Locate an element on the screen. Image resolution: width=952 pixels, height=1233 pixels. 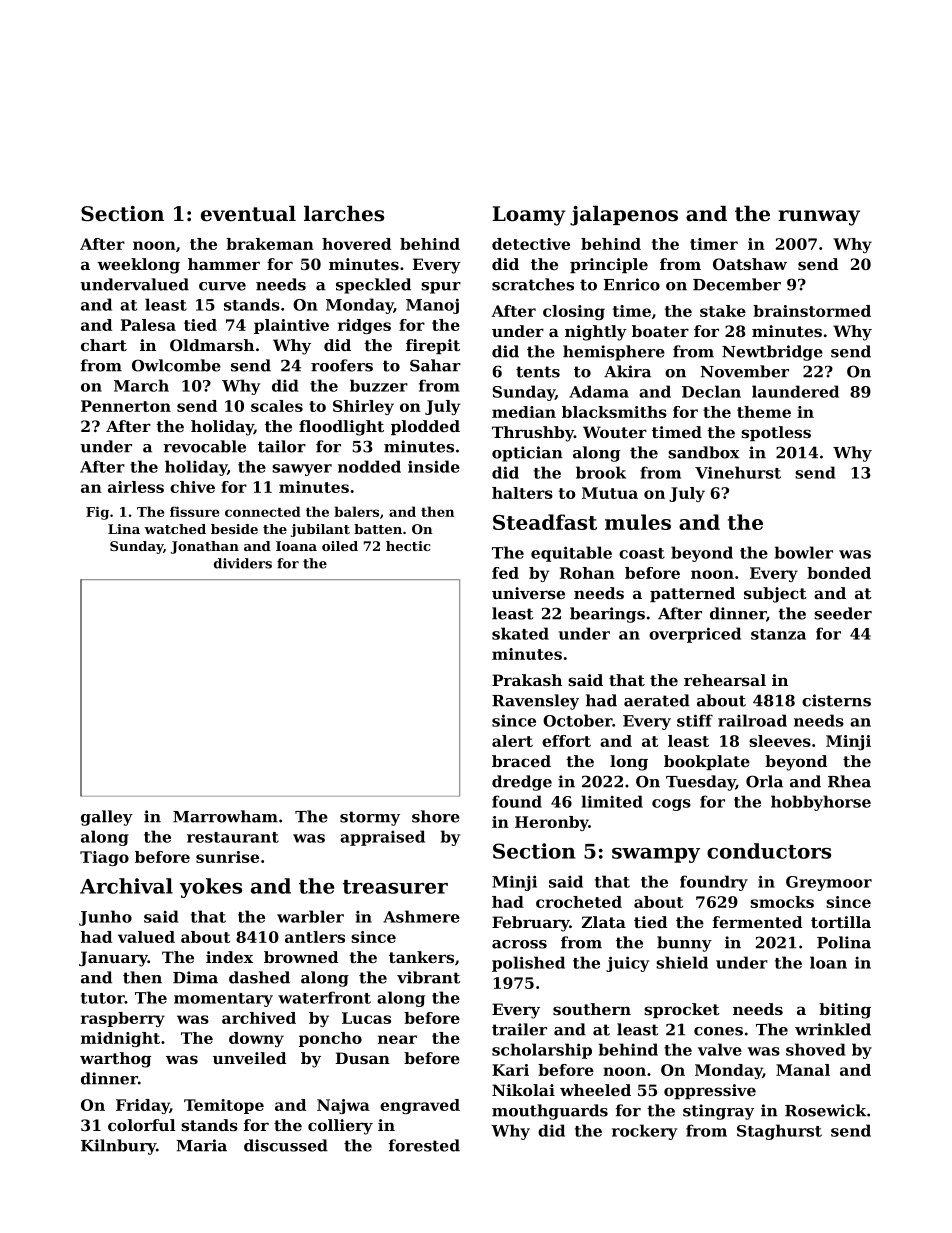
Fig is located at coordinates (97, 513).
